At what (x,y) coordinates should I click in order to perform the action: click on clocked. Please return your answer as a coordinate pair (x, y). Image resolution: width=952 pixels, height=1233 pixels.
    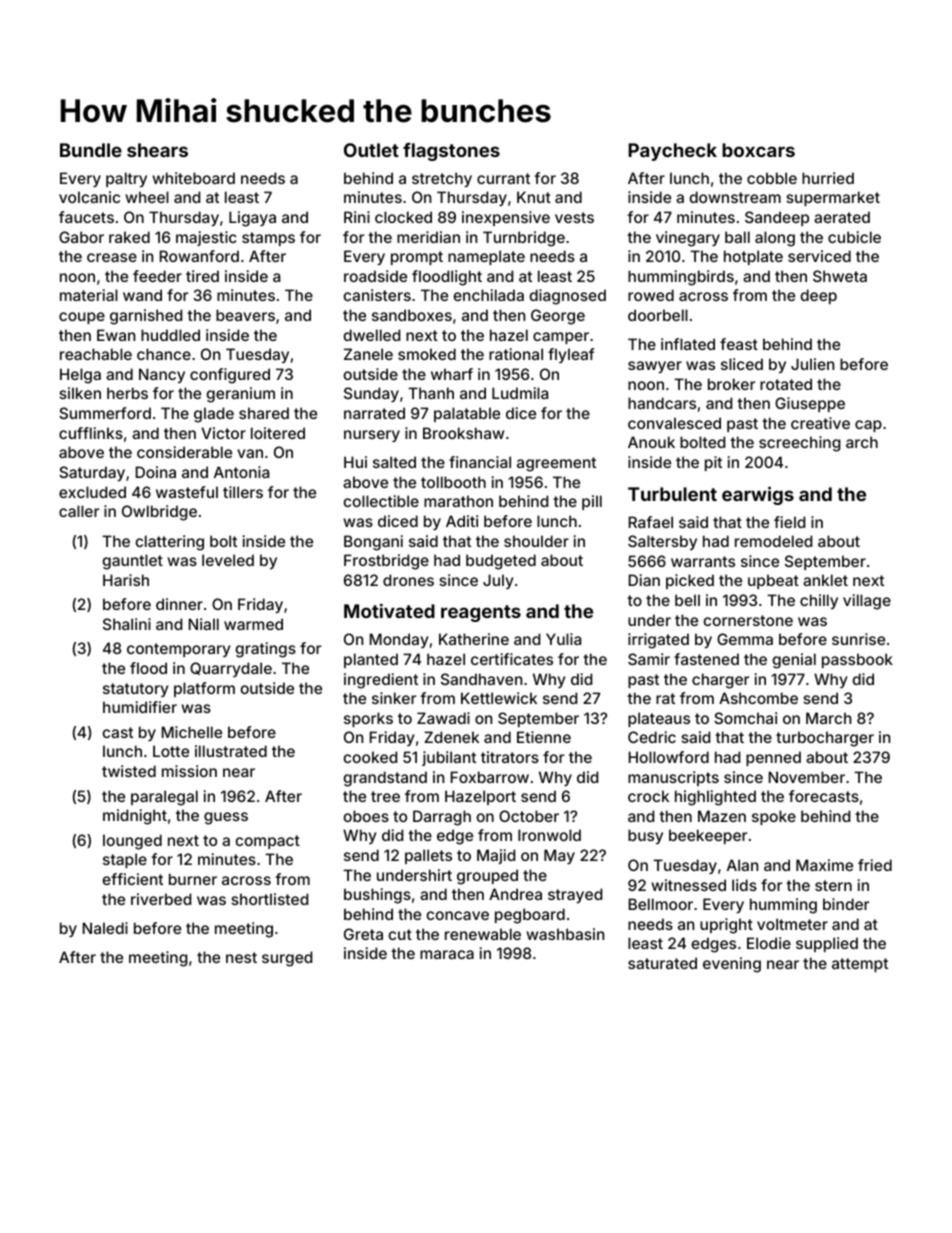
    Looking at the image, I should click on (403, 217).
